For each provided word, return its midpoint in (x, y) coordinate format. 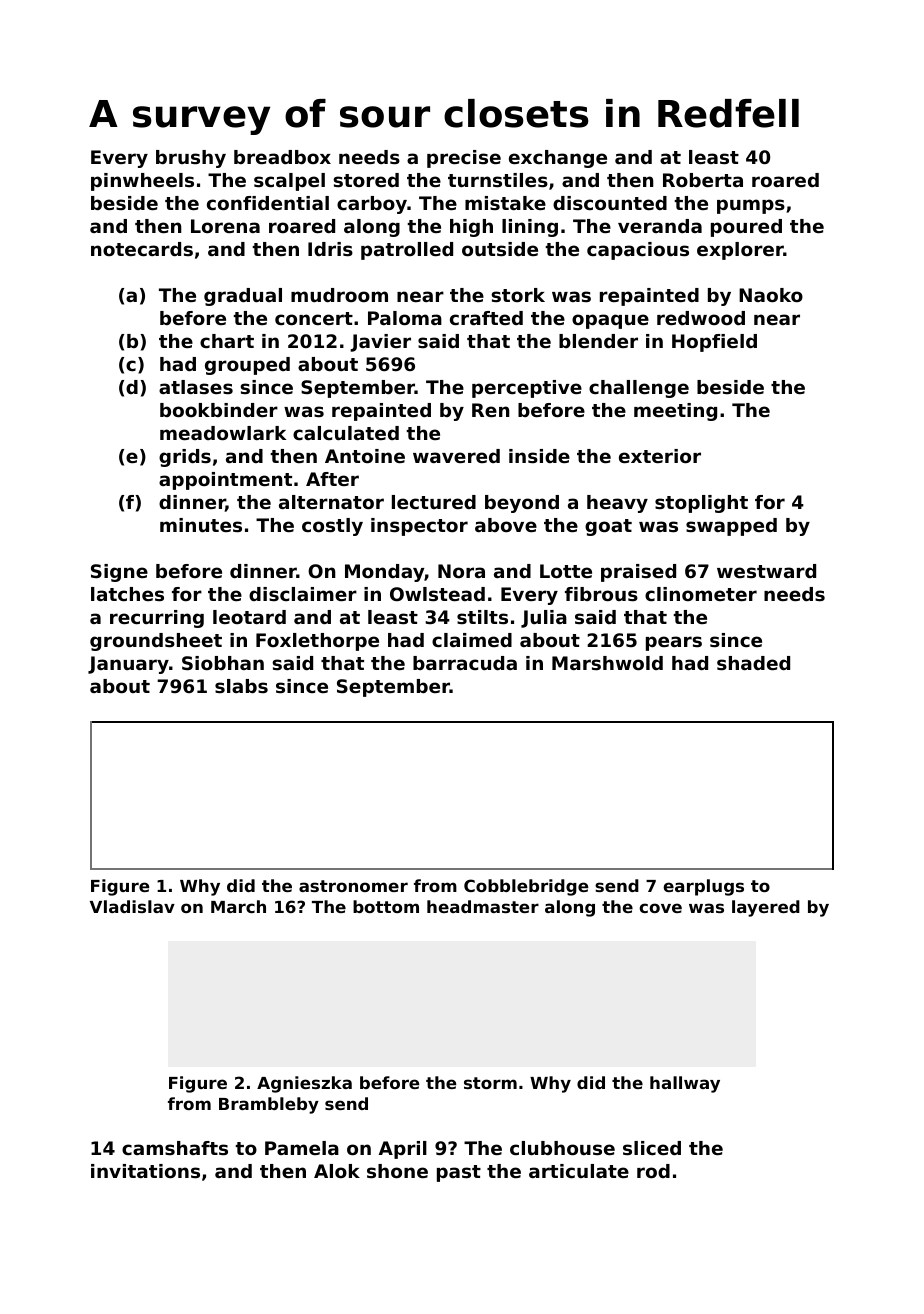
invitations (145, 1171)
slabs (241, 686)
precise (464, 159)
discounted (610, 203)
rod (653, 1171)
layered (766, 908)
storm (490, 1083)
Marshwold (607, 663)
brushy (191, 159)
